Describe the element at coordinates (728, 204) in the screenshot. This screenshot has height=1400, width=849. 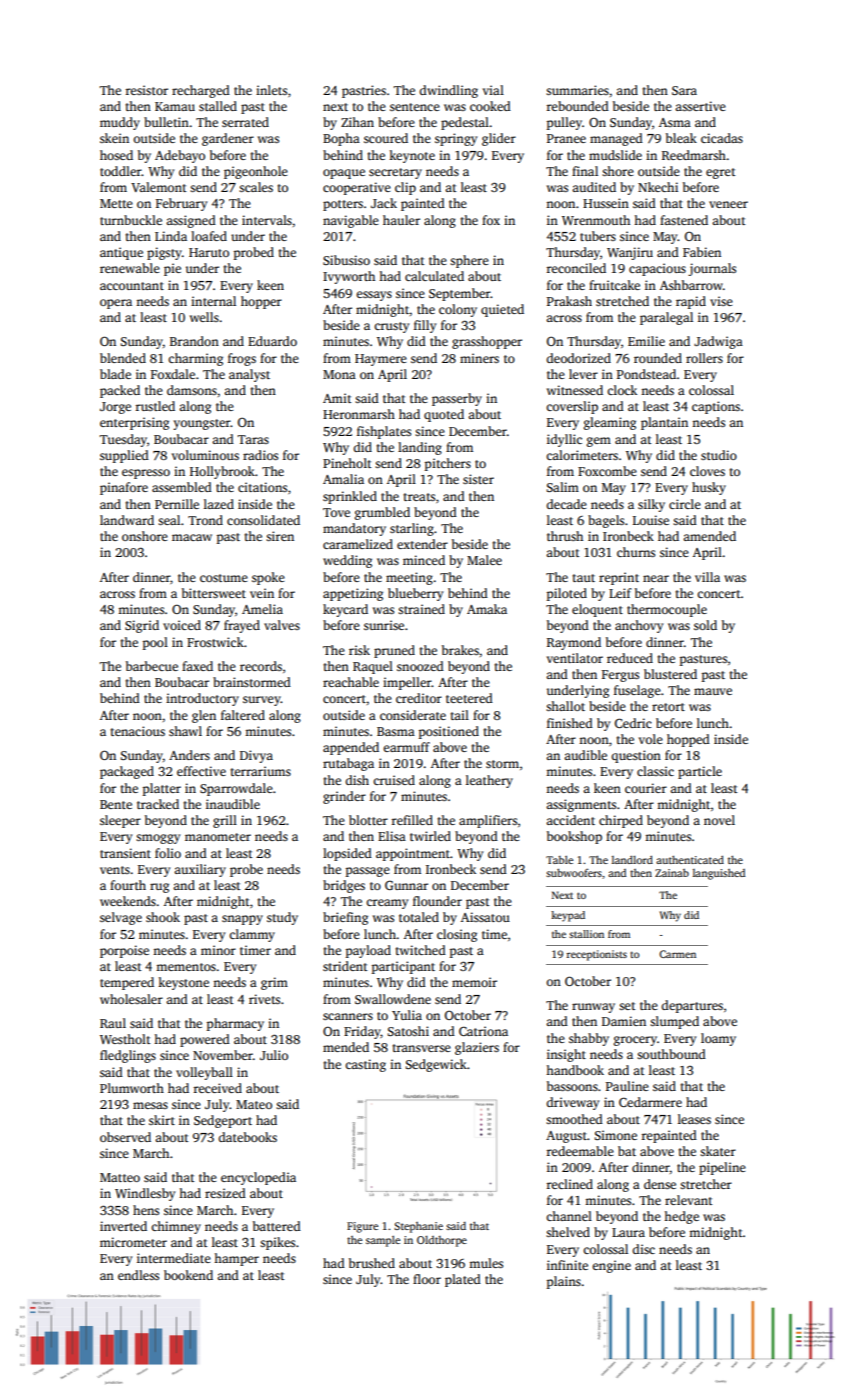
I see `veneer` at that location.
